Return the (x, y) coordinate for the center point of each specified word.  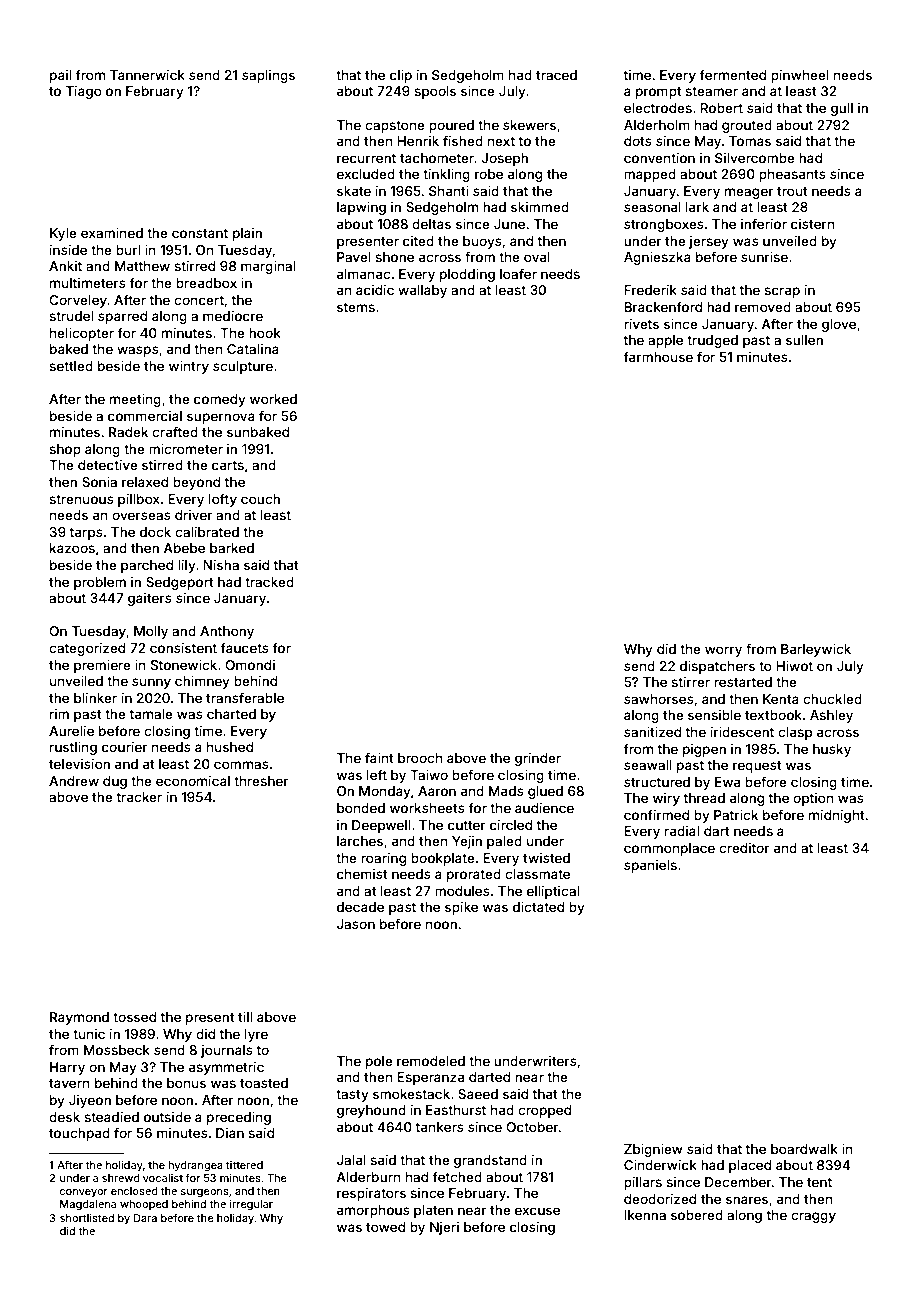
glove (839, 325)
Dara (145, 1218)
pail (60, 76)
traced (556, 75)
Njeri (444, 1228)
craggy (813, 1217)
